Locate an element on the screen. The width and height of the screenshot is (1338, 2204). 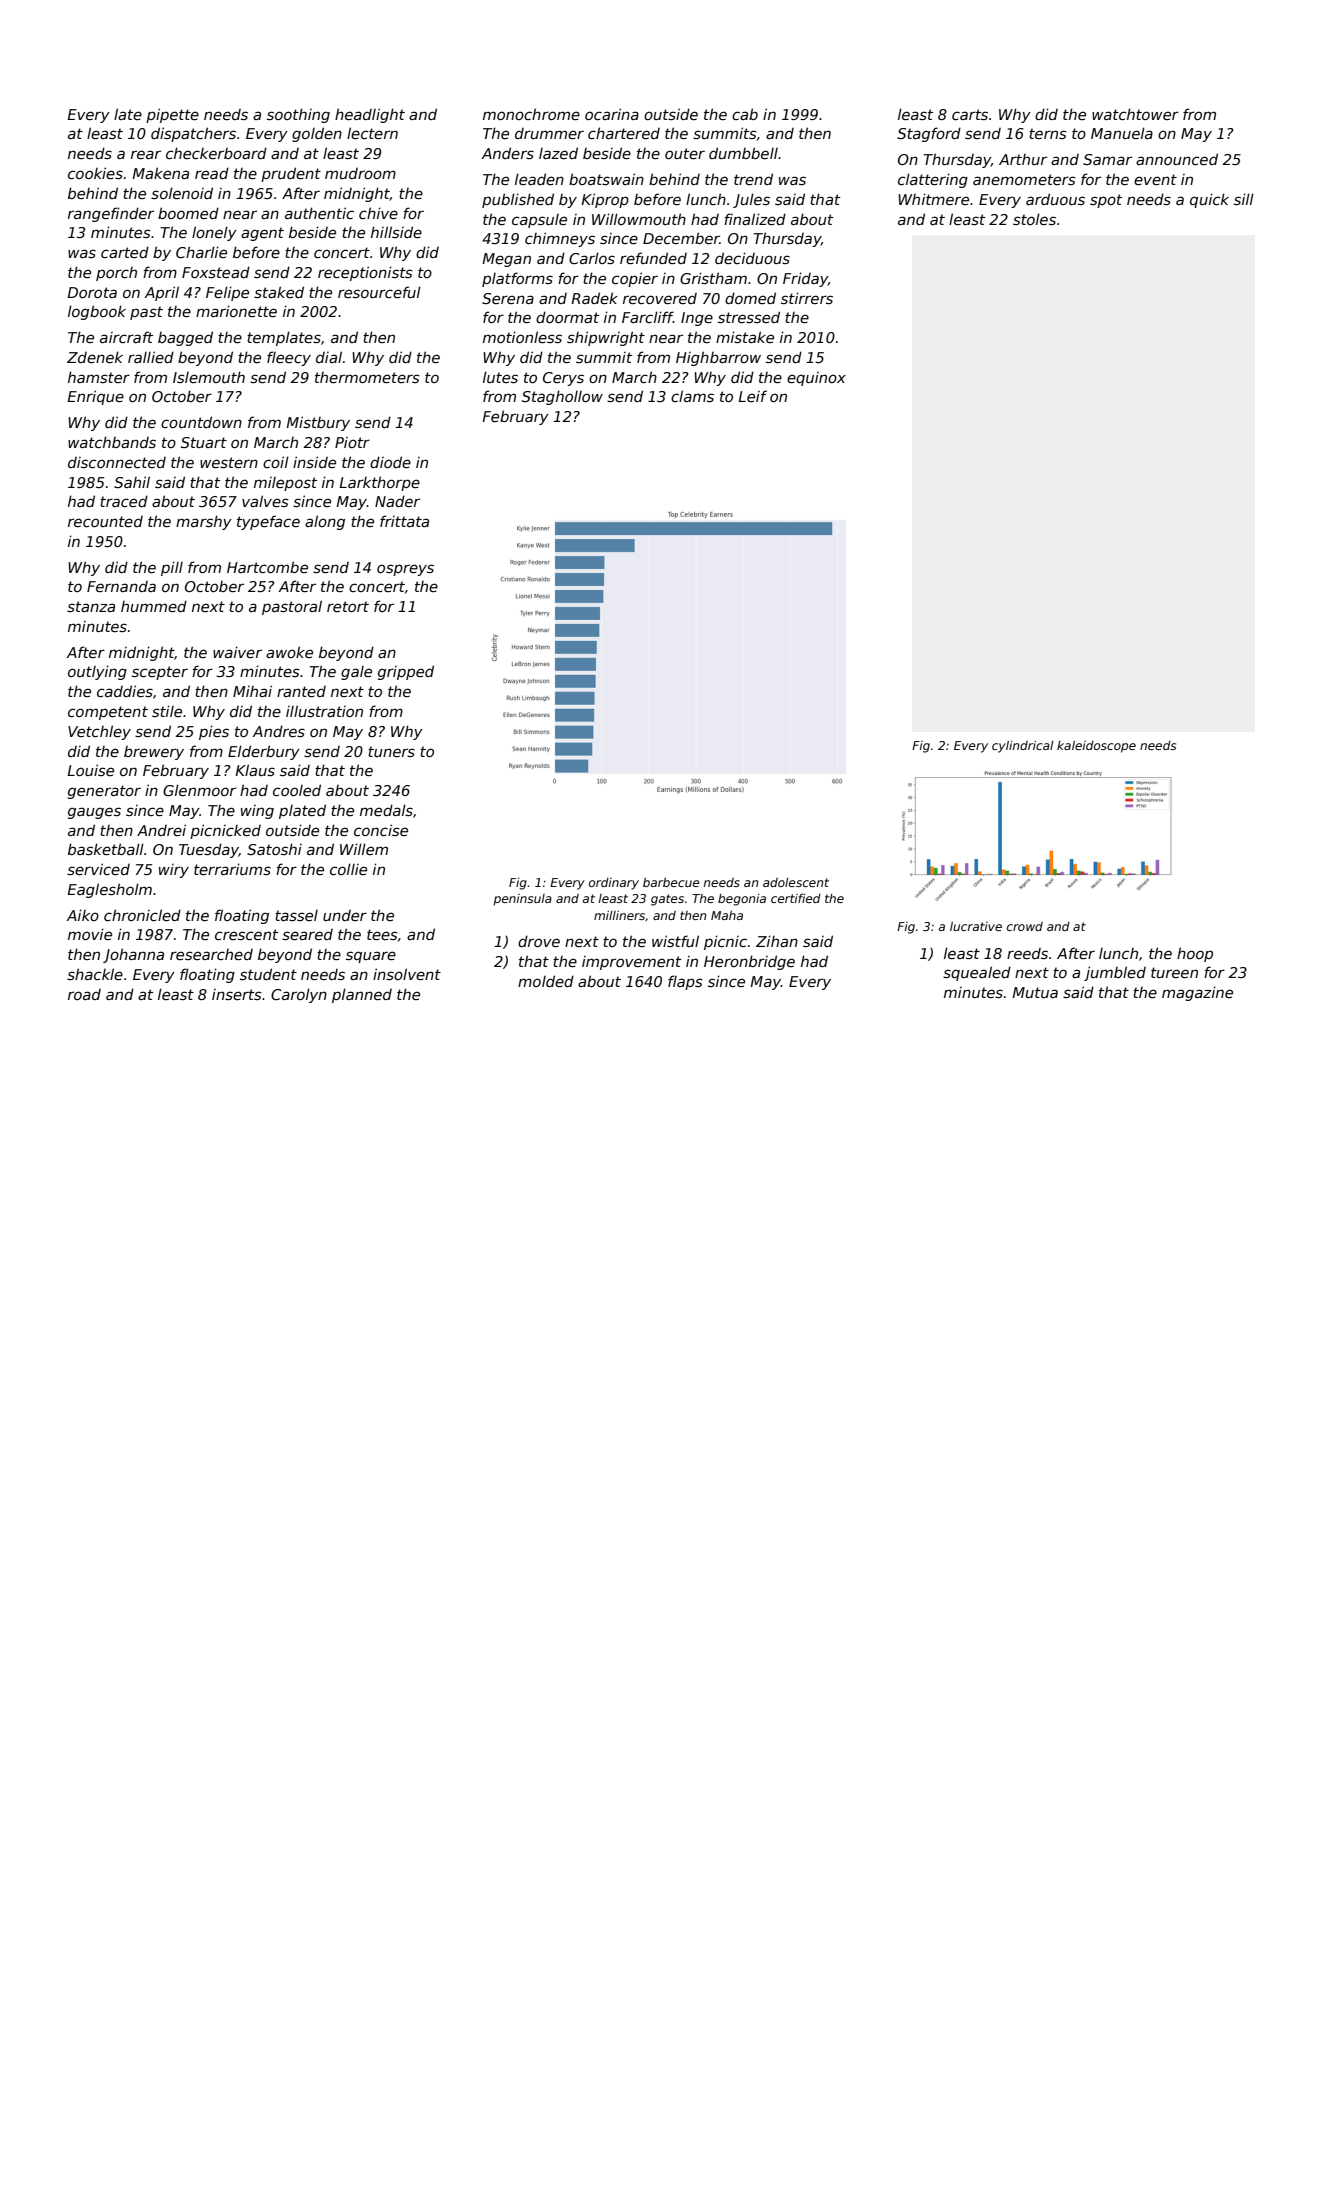
adolescent is located at coordinates (796, 882).
